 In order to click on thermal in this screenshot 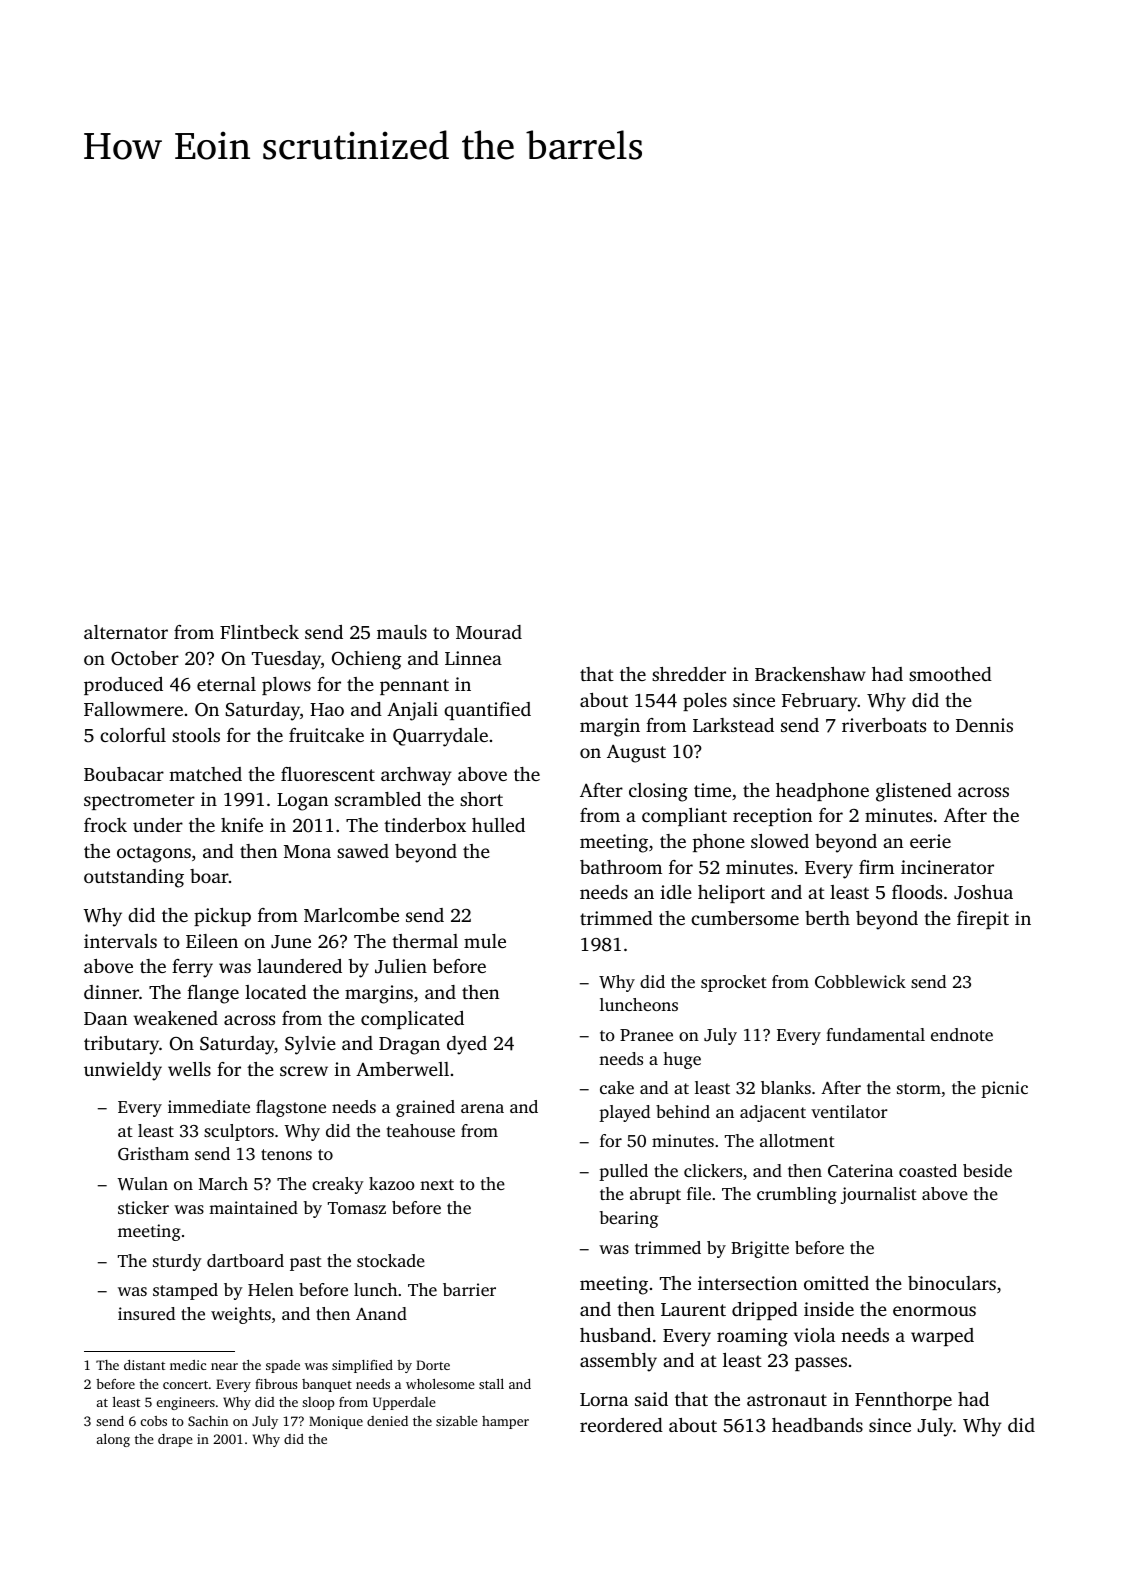, I will do `click(425, 941)`.
